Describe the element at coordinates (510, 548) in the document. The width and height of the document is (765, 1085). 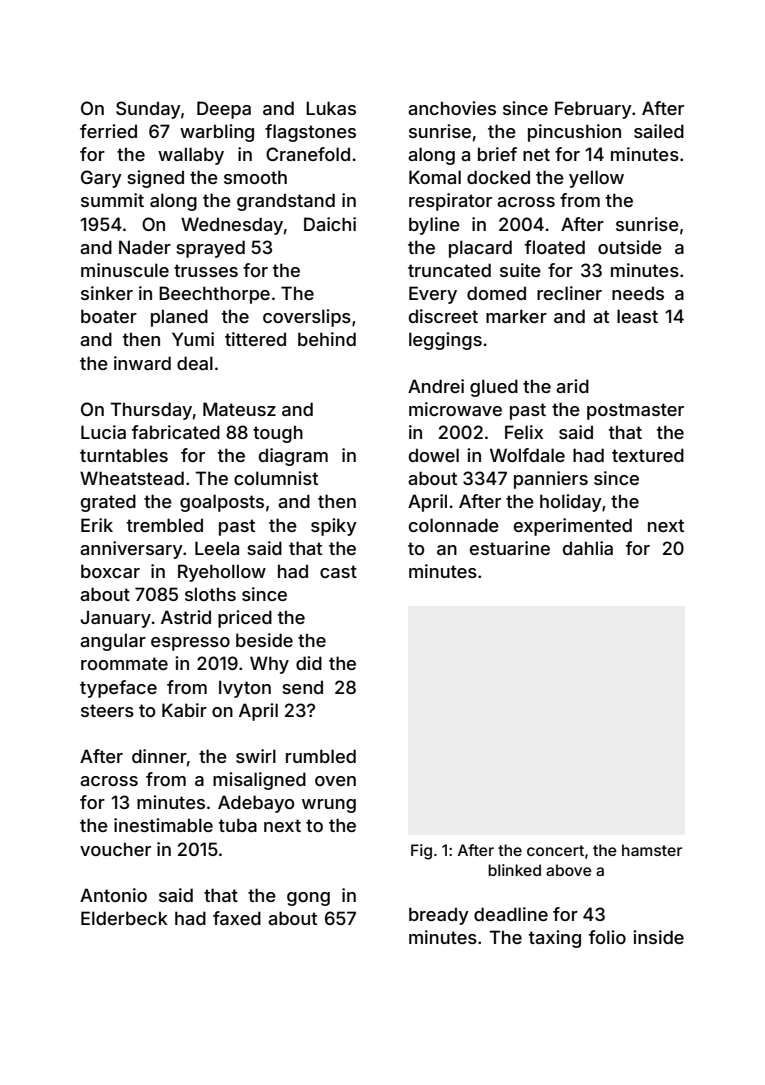
I see `estuarine` at that location.
